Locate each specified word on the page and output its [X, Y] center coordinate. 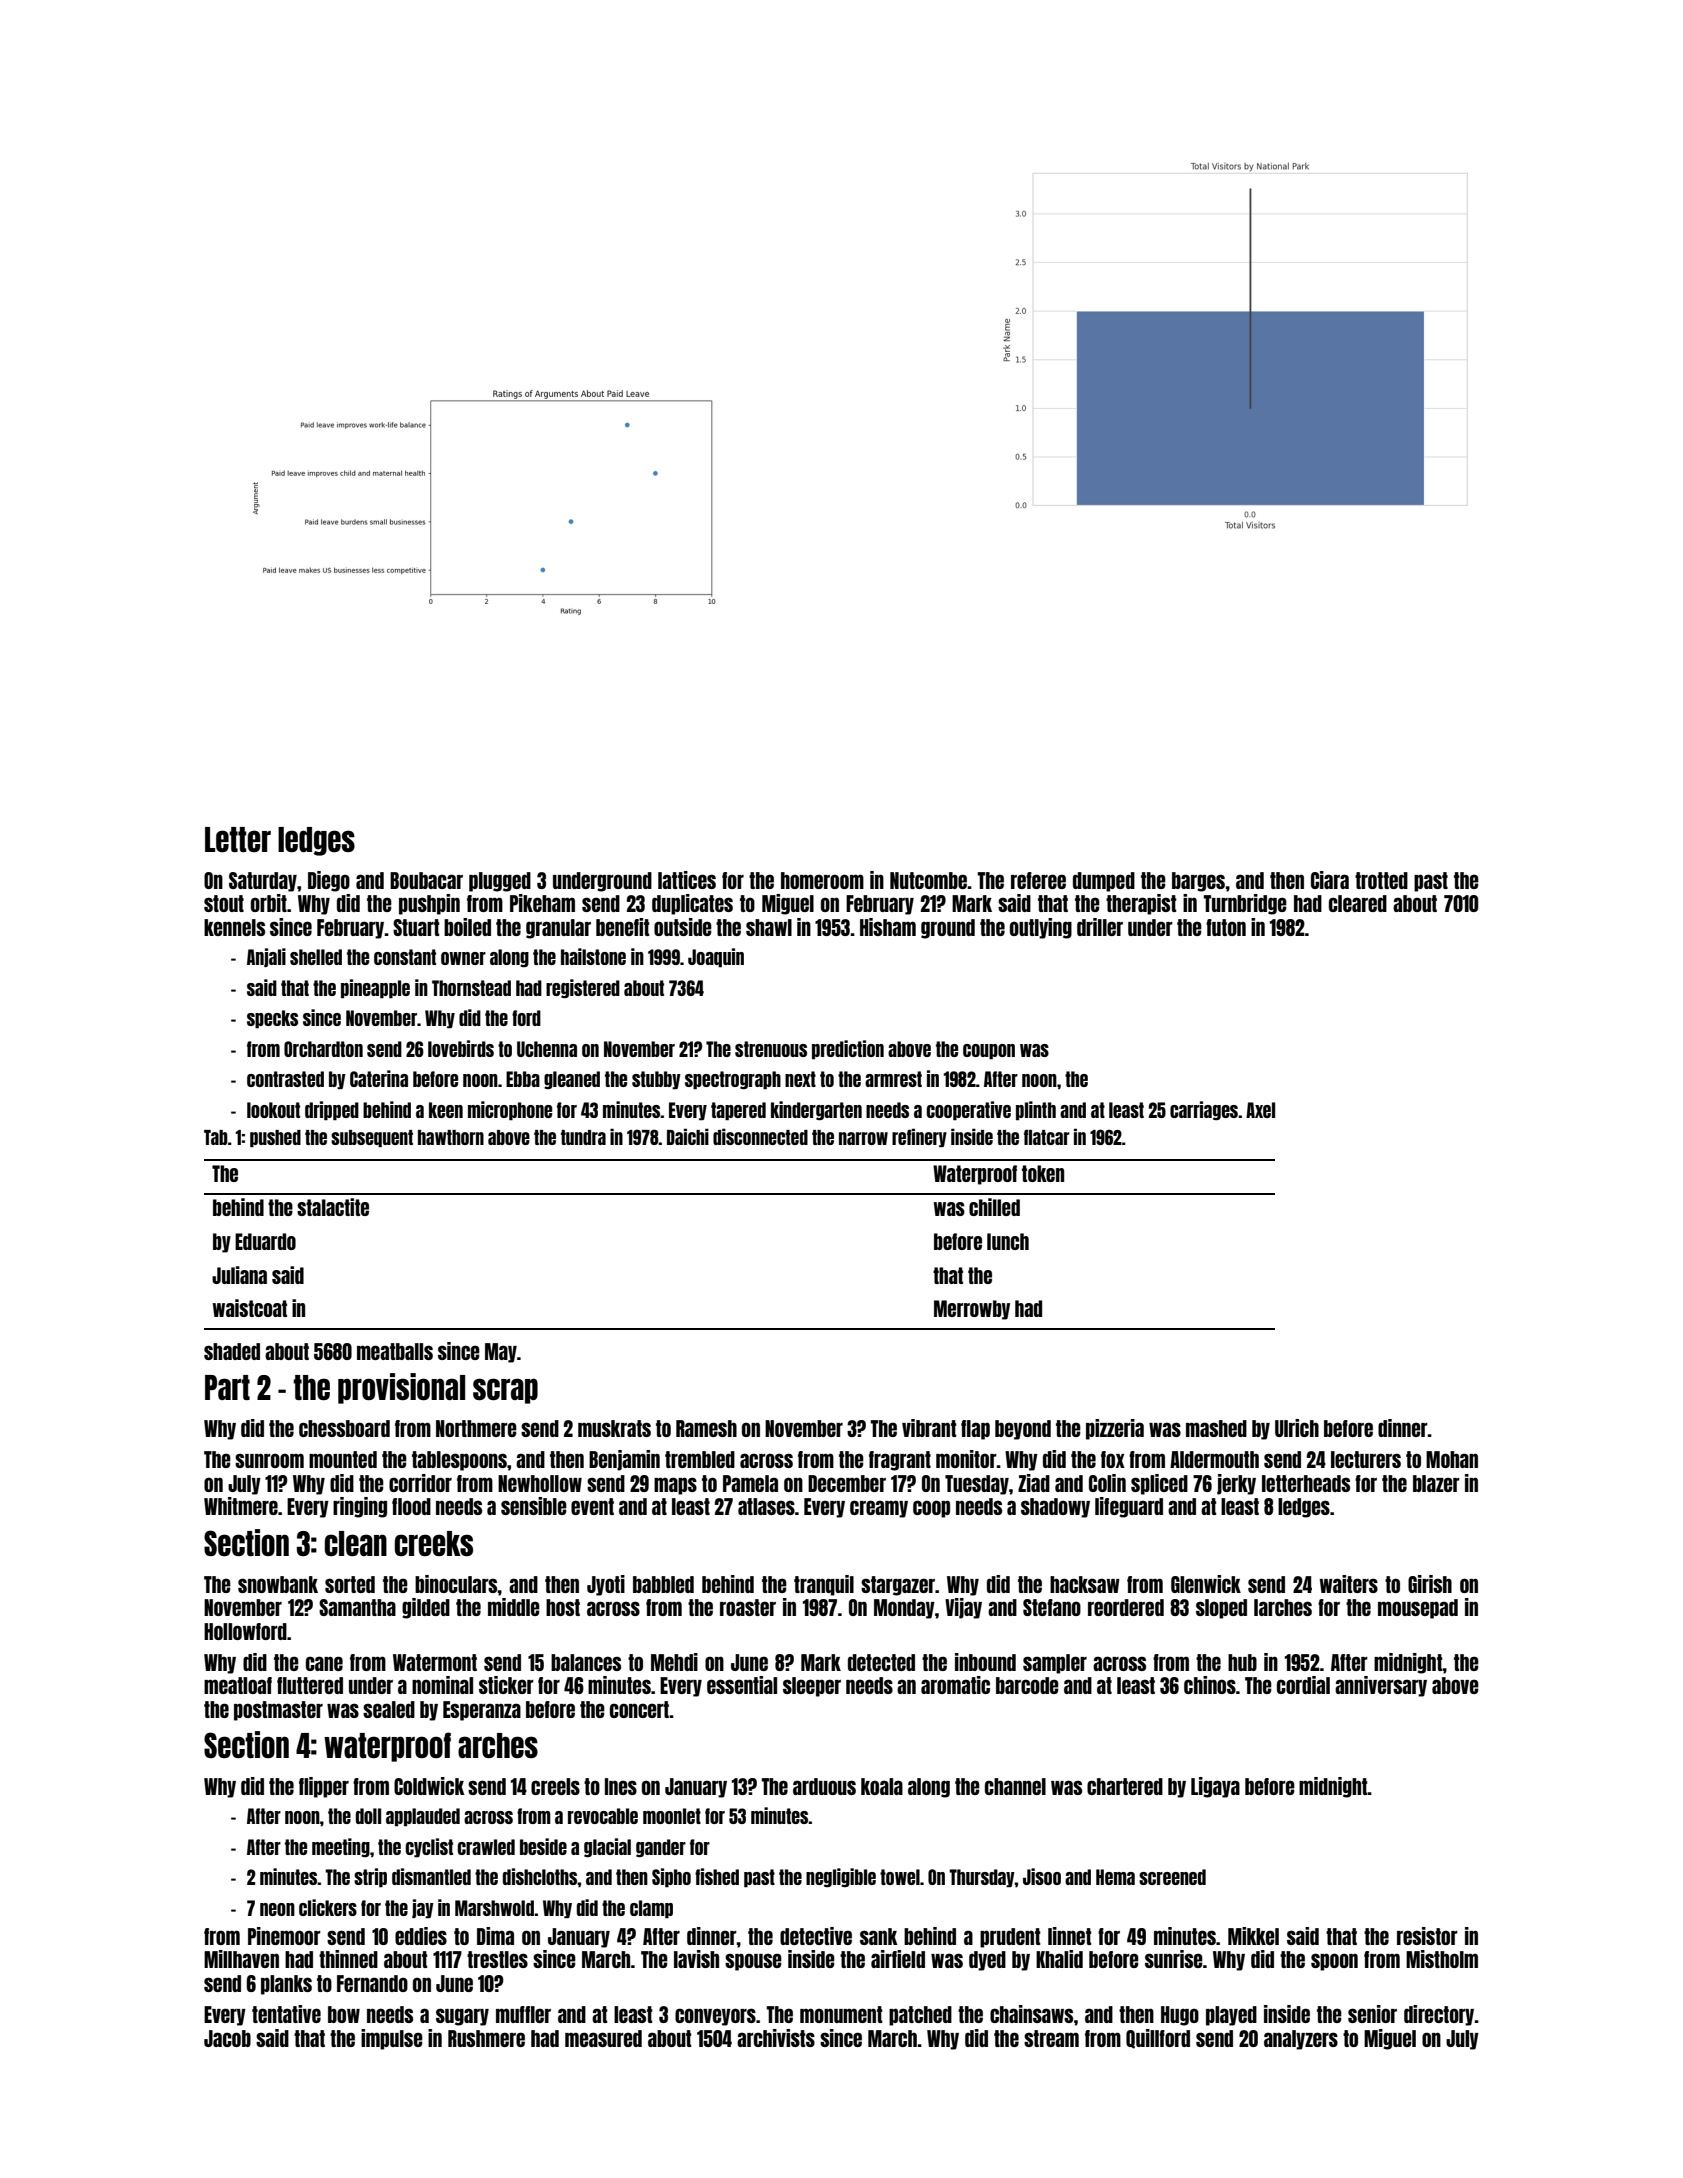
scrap [505, 1391]
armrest [893, 1079]
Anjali [266, 957]
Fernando [372, 1983]
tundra [583, 1137]
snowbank [278, 1584]
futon [1226, 927]
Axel [1260, 1110]
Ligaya [1215, 1787]
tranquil [824, 1585]
